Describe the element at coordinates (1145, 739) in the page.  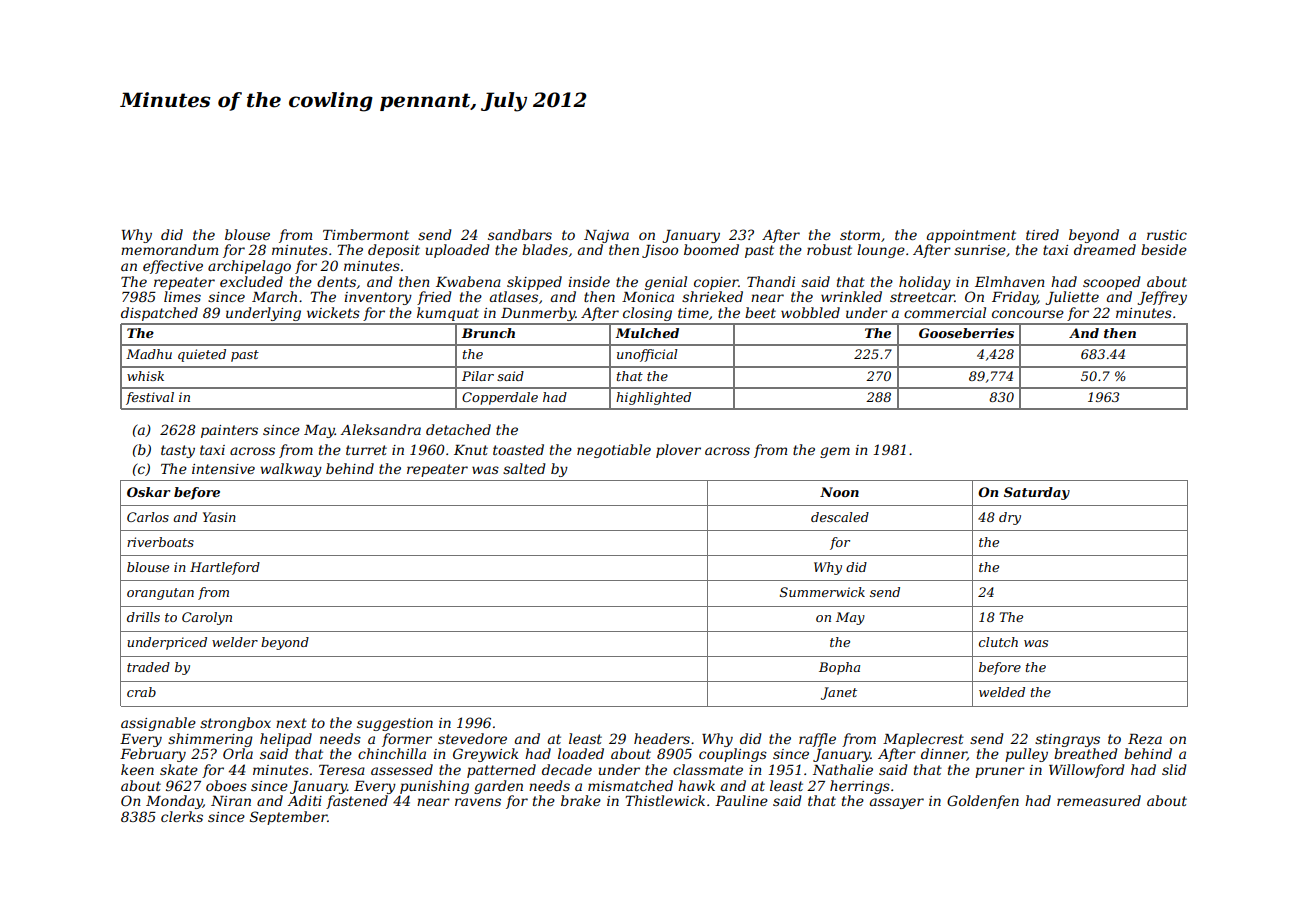
I see `Reza` at that location.
